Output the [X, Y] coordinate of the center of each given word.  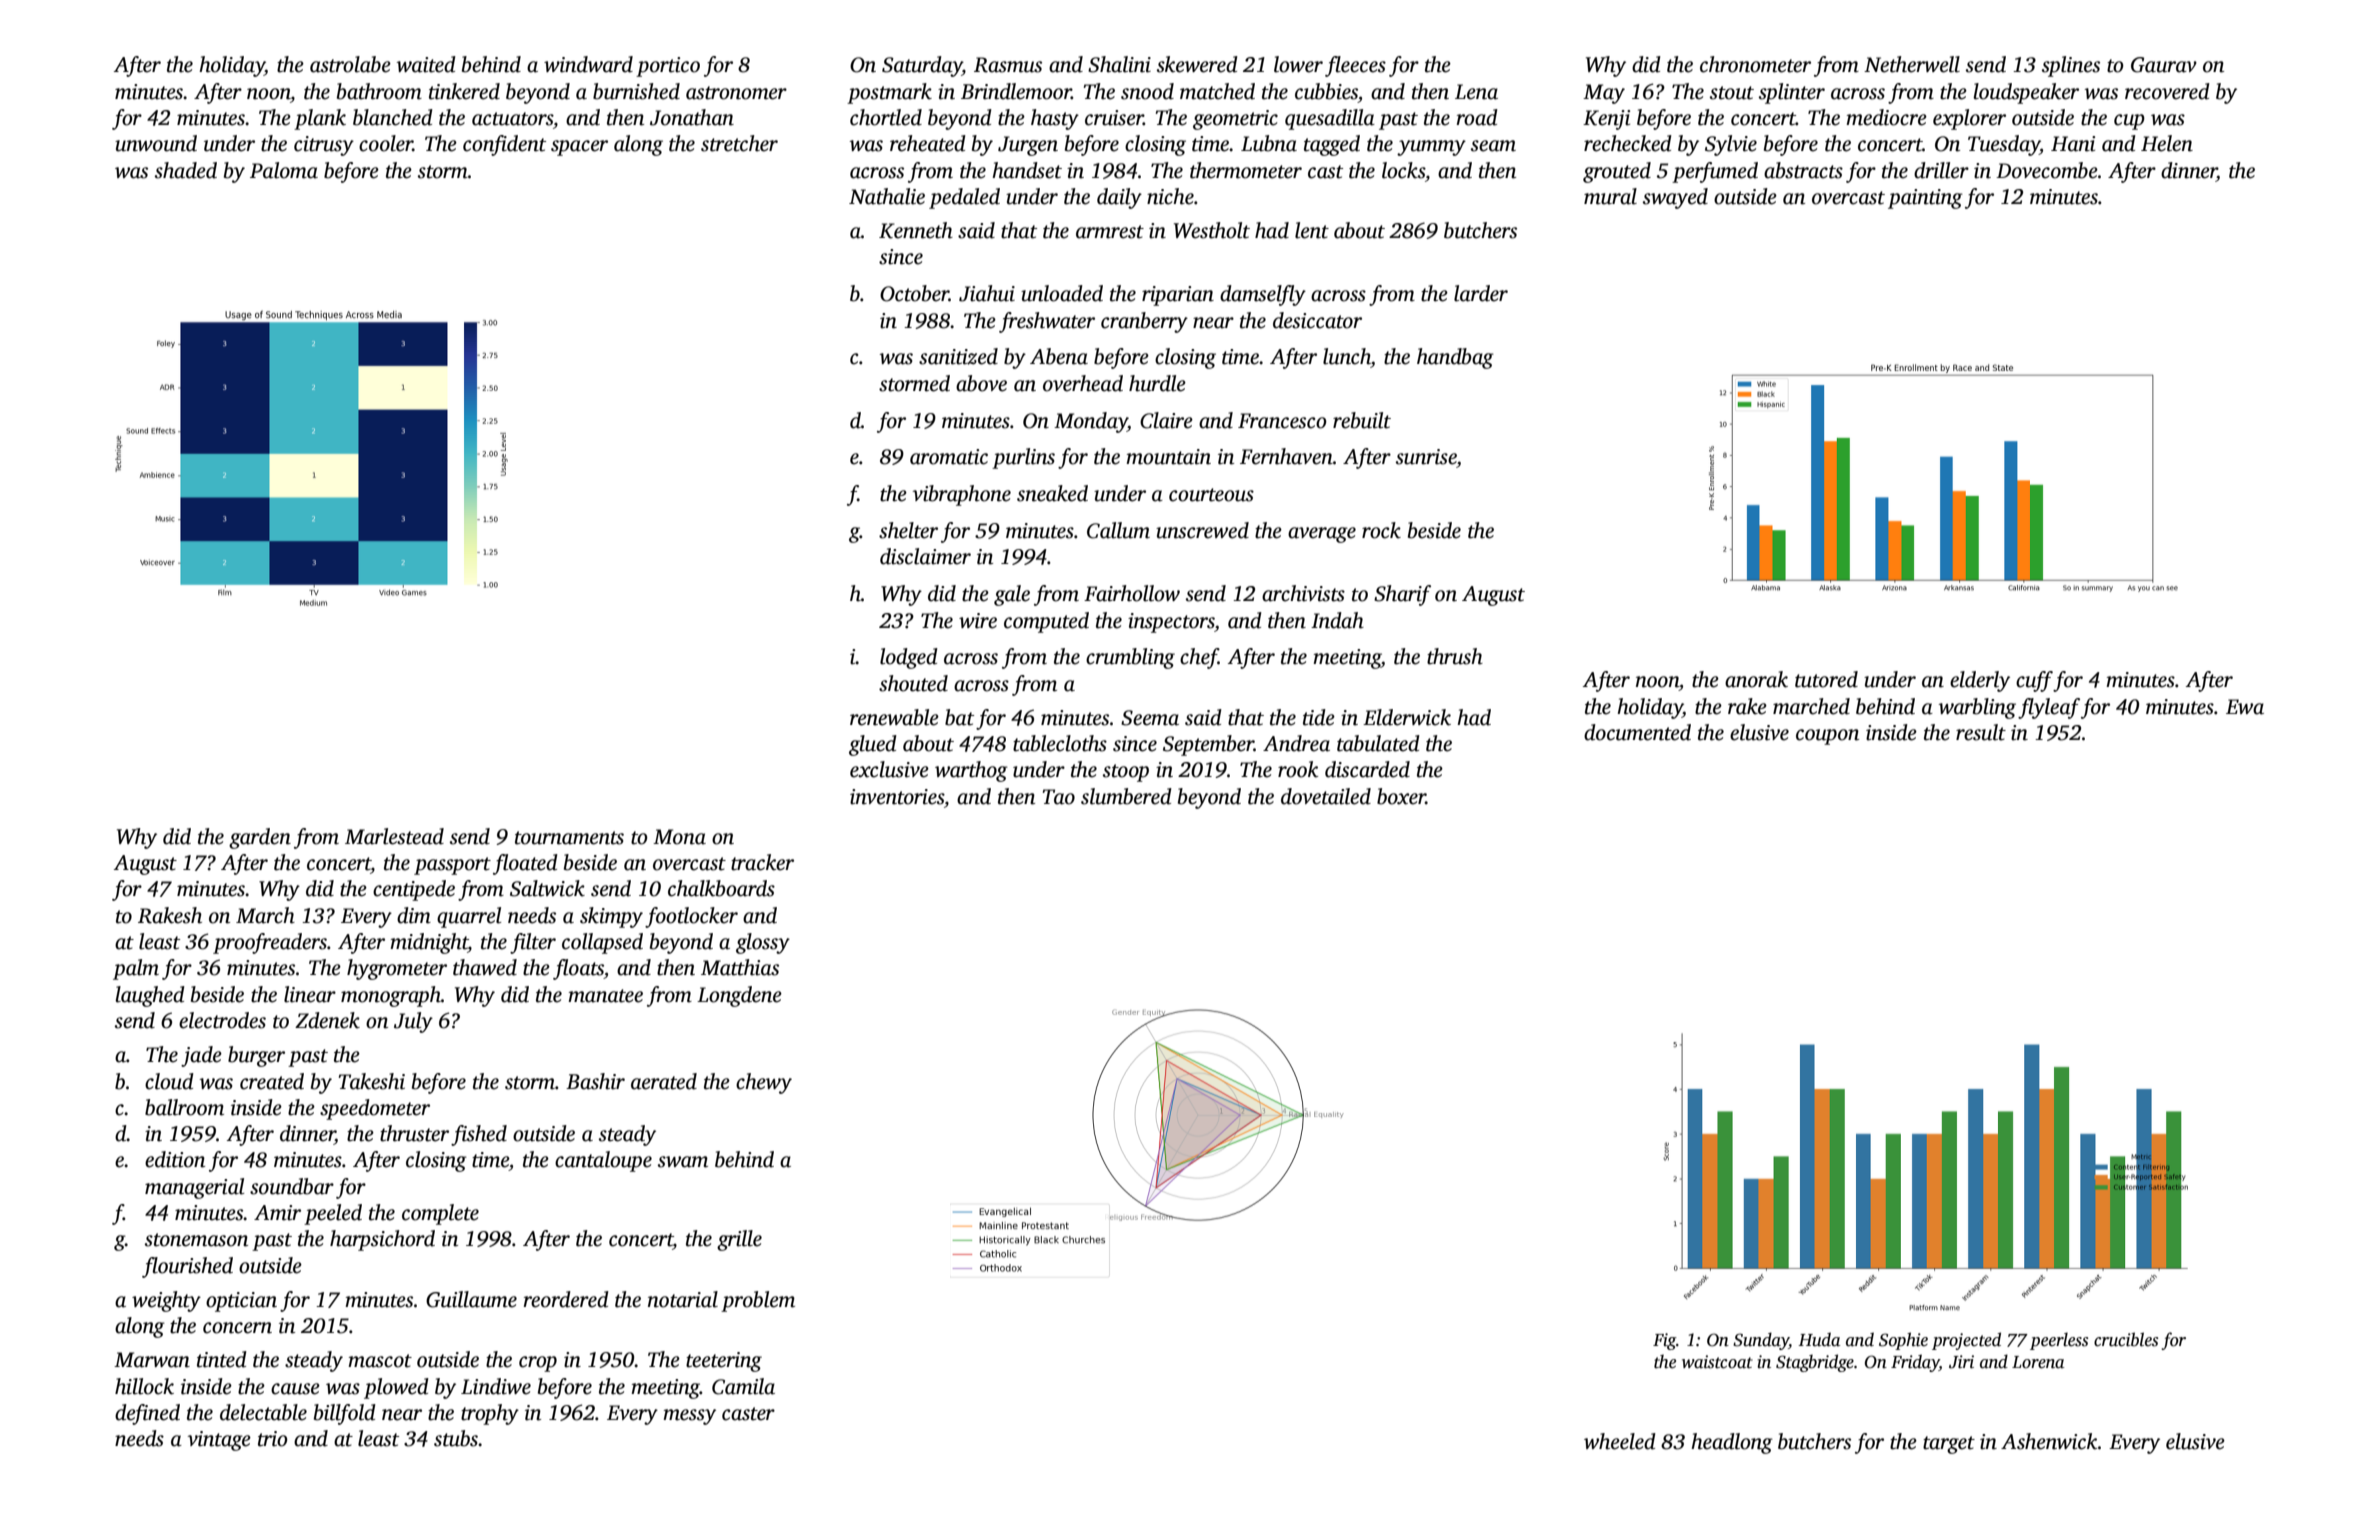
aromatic [949, 457]
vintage [219, 1441]
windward [588, 64]
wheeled [1620, 1441]
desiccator [1317, 320]
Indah [1337, 620]
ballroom [184, 1107]
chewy [764, 1083]
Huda [1819, 1339]
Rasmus [1008, 65]
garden [260, 838]
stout [1732, 93]
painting [1925, 199]
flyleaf [2049, 708]
